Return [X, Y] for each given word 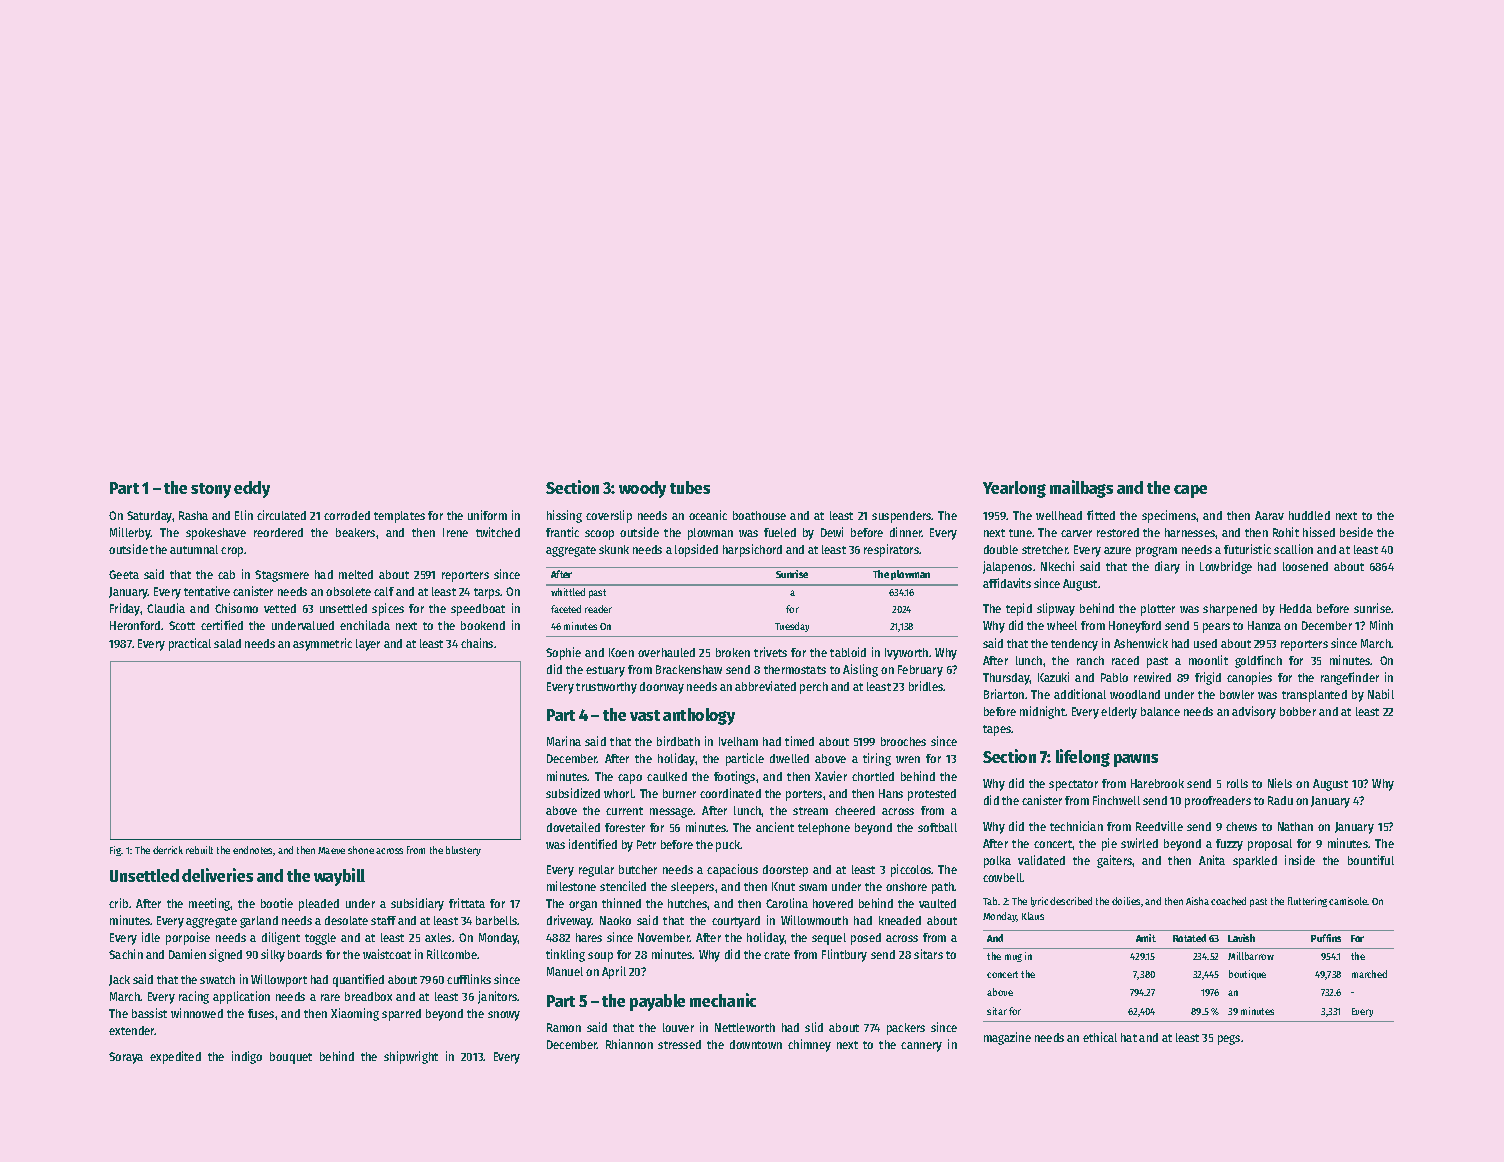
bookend [483, 625]
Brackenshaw [689, 669]
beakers [355, 532]
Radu [1280, 800]
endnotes [253, 851]
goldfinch [1258, 661]
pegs [1229, 1040]
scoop [599, 535]
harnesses [1190, 532]
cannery [921, 1047]
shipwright [411, 1057]
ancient [775, 827]
